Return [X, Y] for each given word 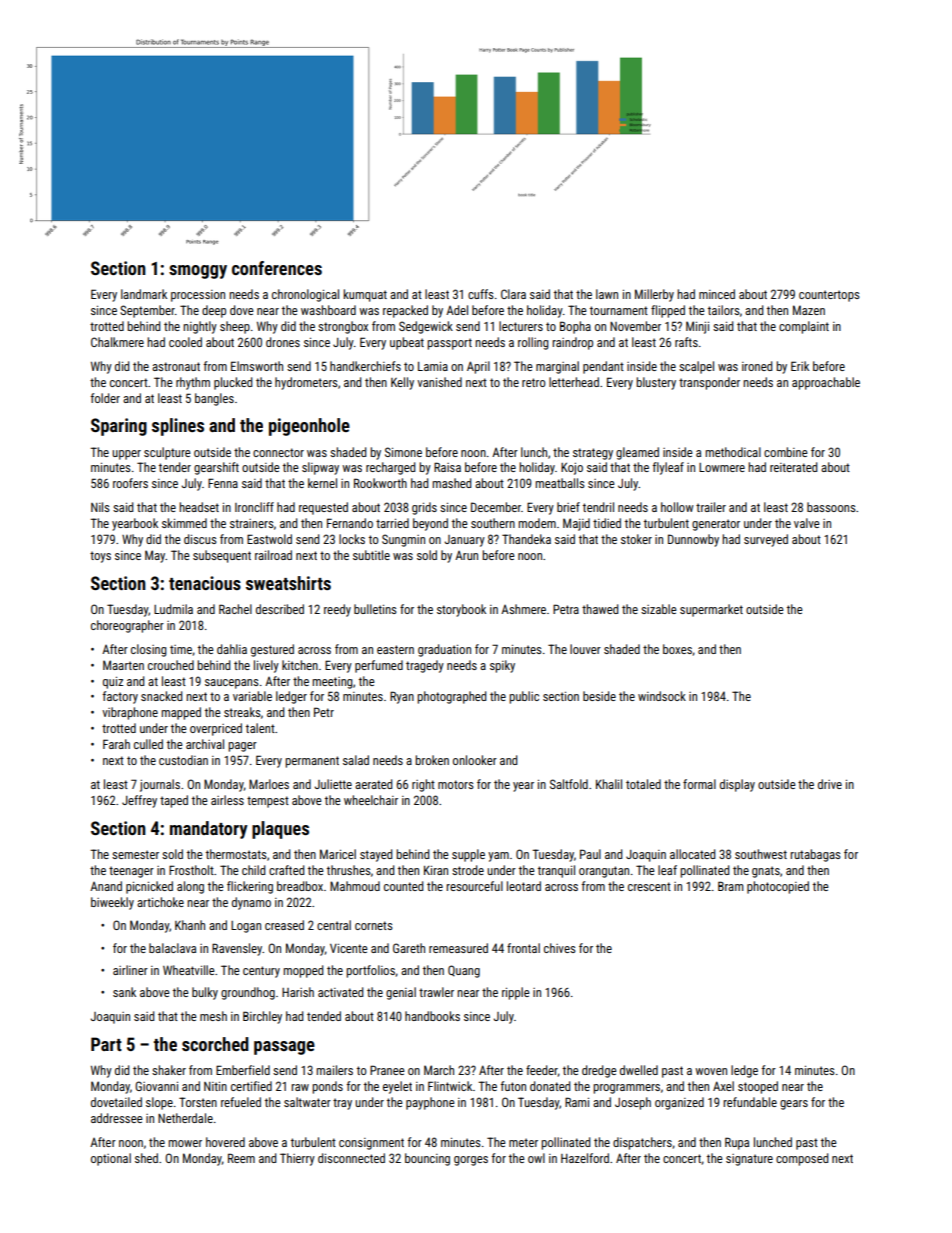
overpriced [216, 729]
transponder [709, 383]
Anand [106, 886]
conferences [277, 268]
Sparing [119, 427]
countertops [829, 296]
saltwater [307, 1102]
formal [699, 784]
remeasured [458, 948]
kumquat [365, 295]
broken [432, 760]
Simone [403, 452]
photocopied [778, 887]
